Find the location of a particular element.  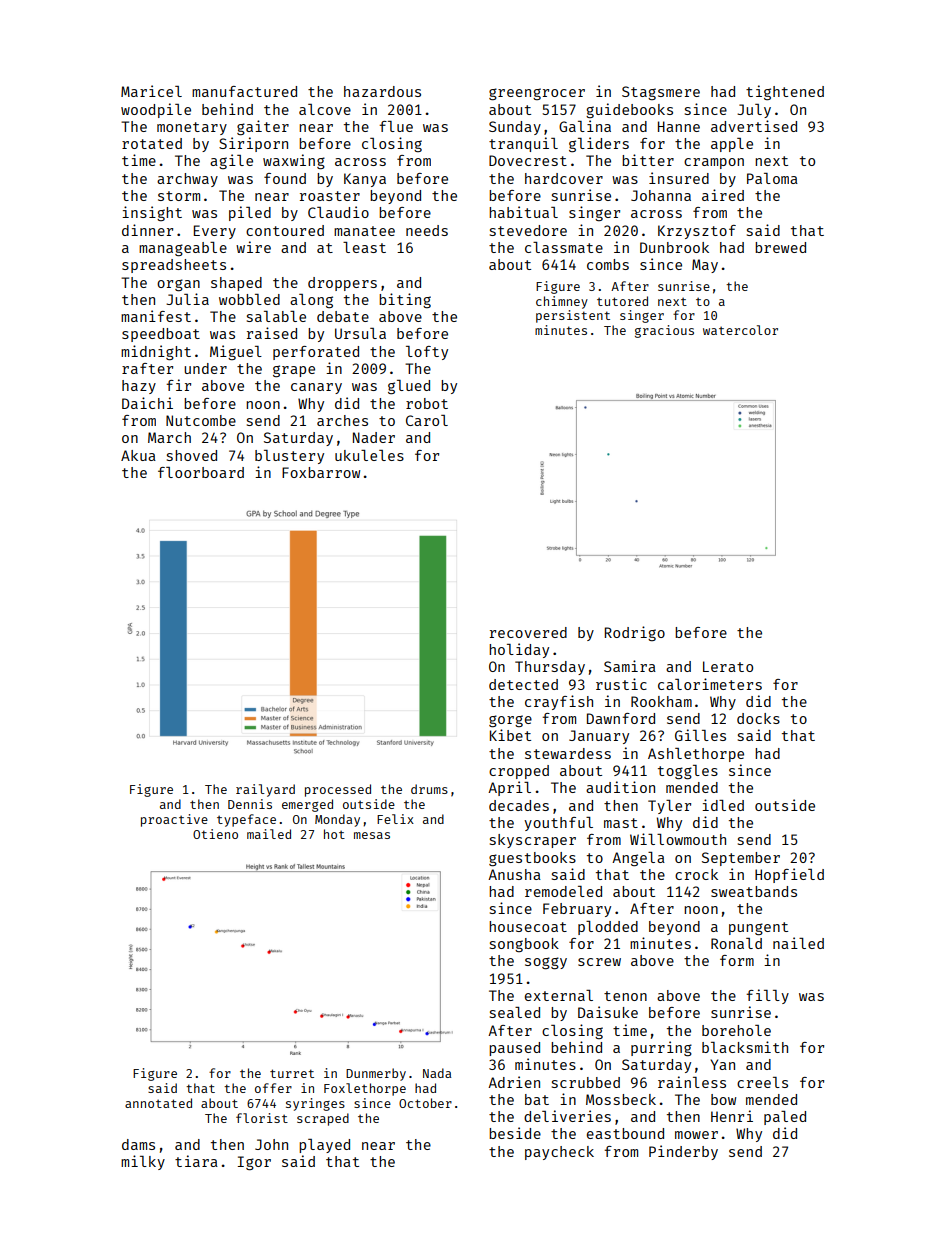

Hanne is located at coordinates (679, 126).
